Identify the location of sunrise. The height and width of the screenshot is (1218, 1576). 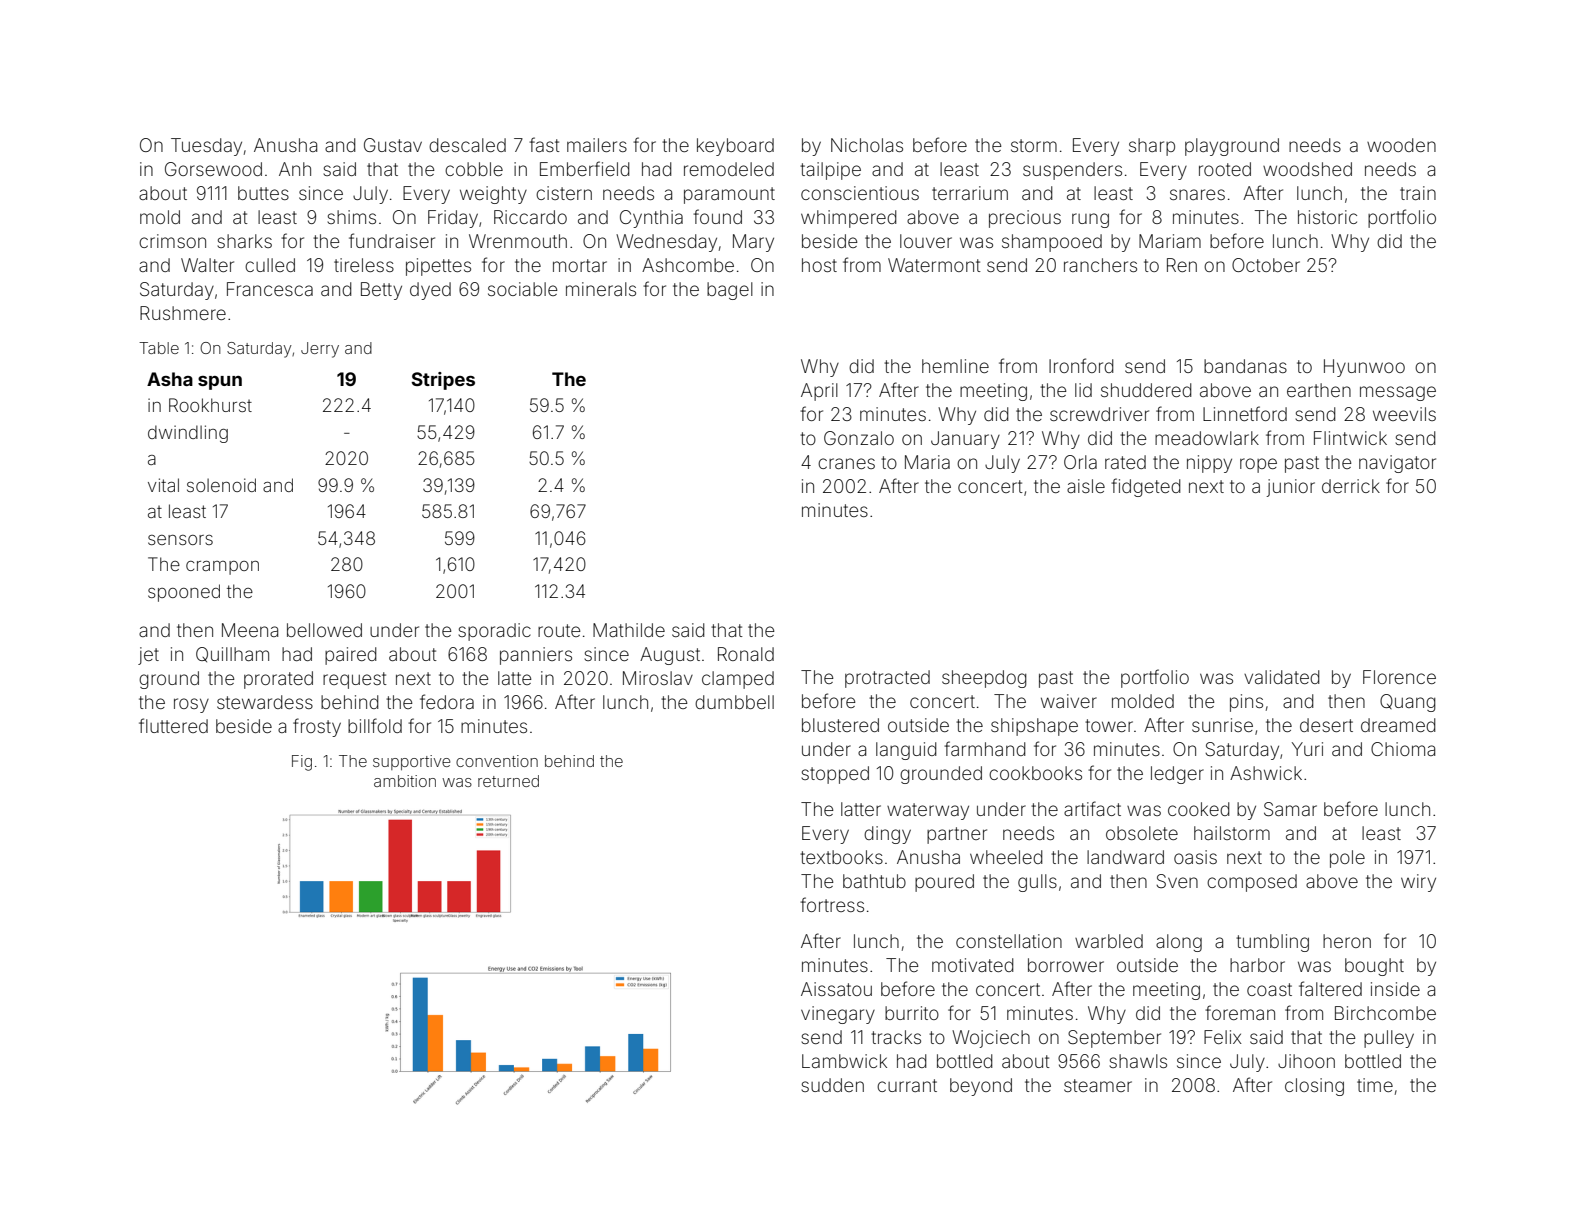
(1222, 725).
